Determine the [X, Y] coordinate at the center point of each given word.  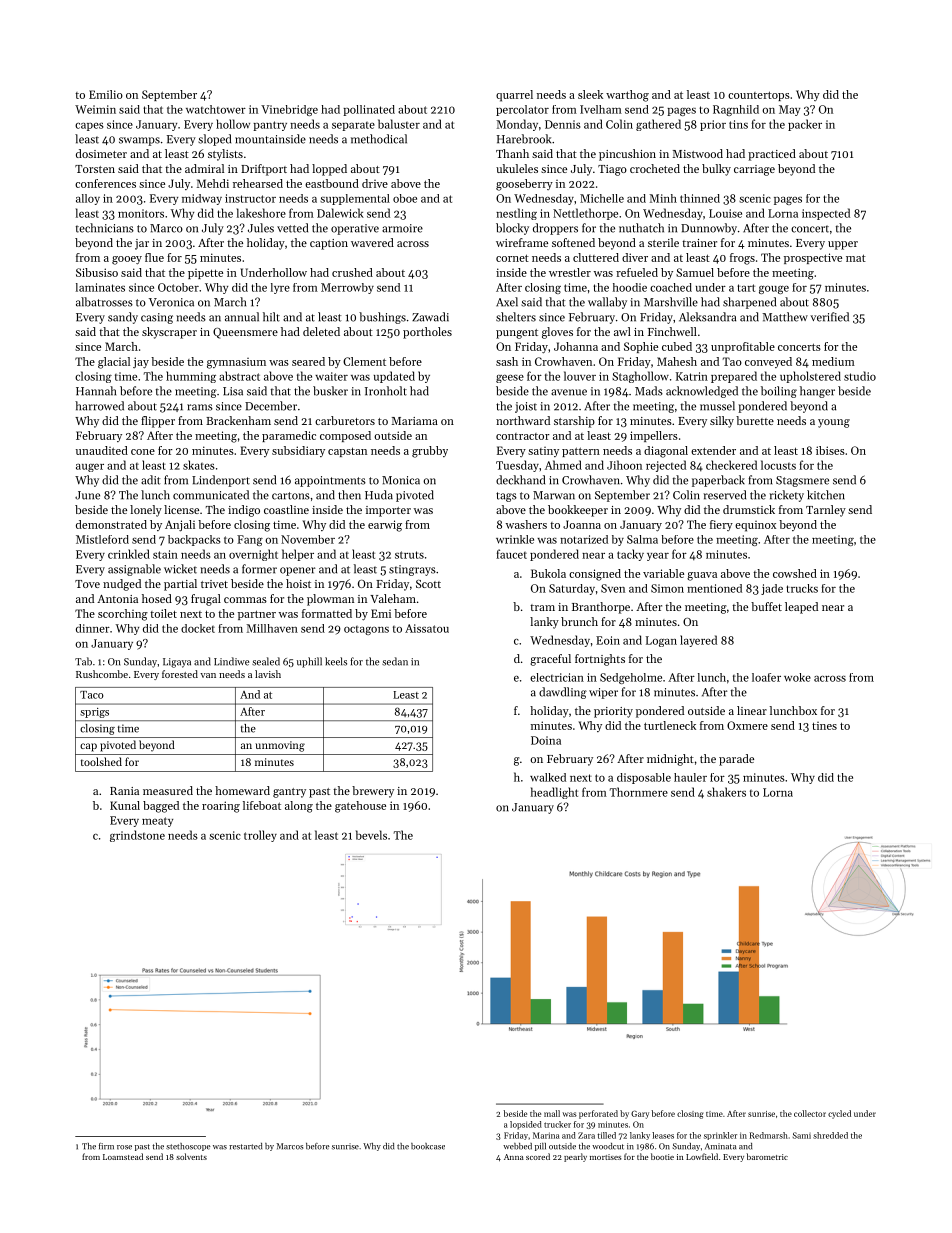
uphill [309, 662]
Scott [428, 584]
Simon [667, 588]
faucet [511, 554]
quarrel [514, 96]
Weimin [95, 109]
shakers [726, 792]
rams [200, 407]
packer [805, 125]
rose [124, 1147]
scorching [123, 615]
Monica [401, 480]
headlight [554, 793]
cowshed [795, 573]
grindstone [137, 836]
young [834, 423]
